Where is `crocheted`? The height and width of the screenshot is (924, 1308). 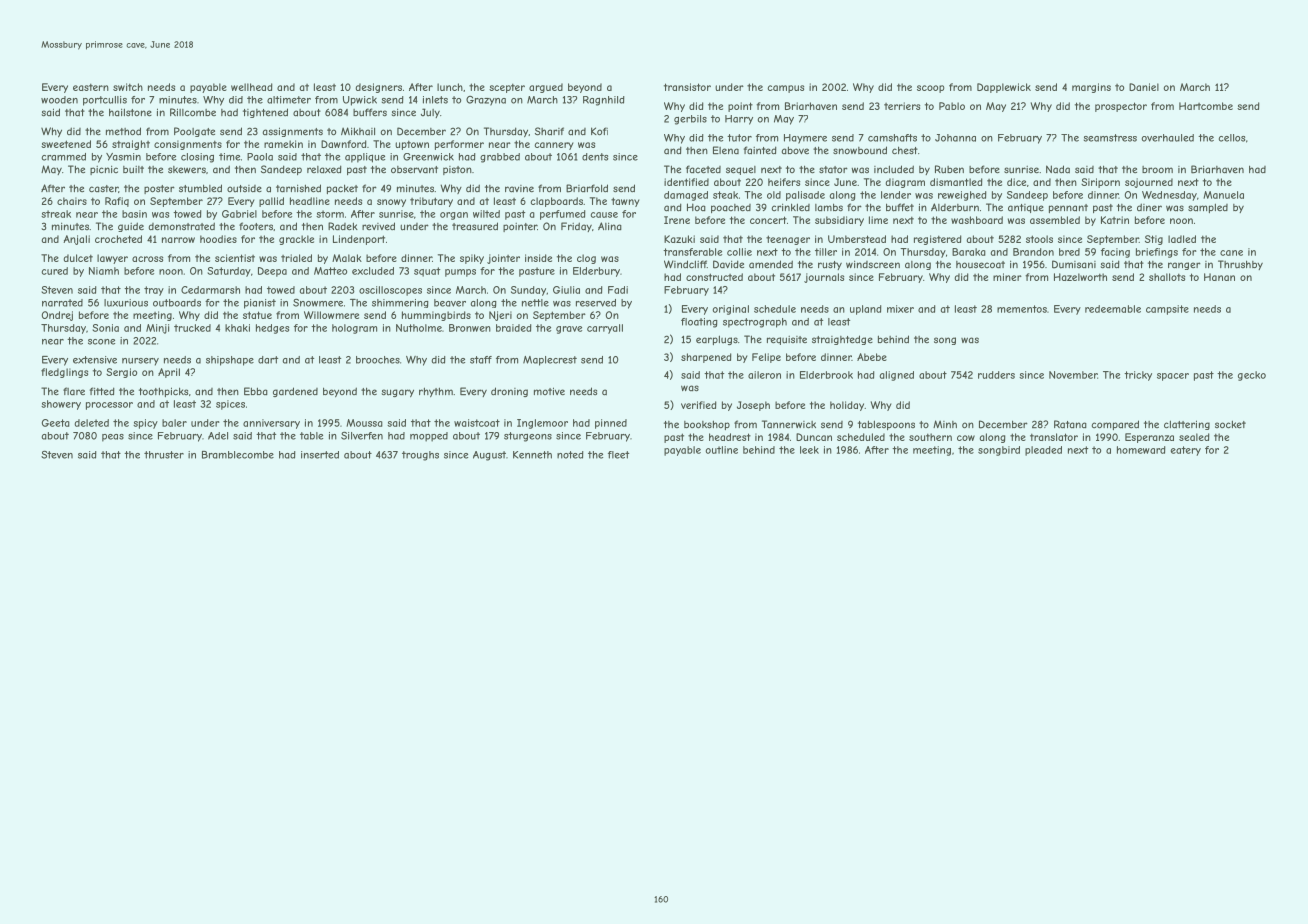
crocheted is located at coordinates (118, 239).
